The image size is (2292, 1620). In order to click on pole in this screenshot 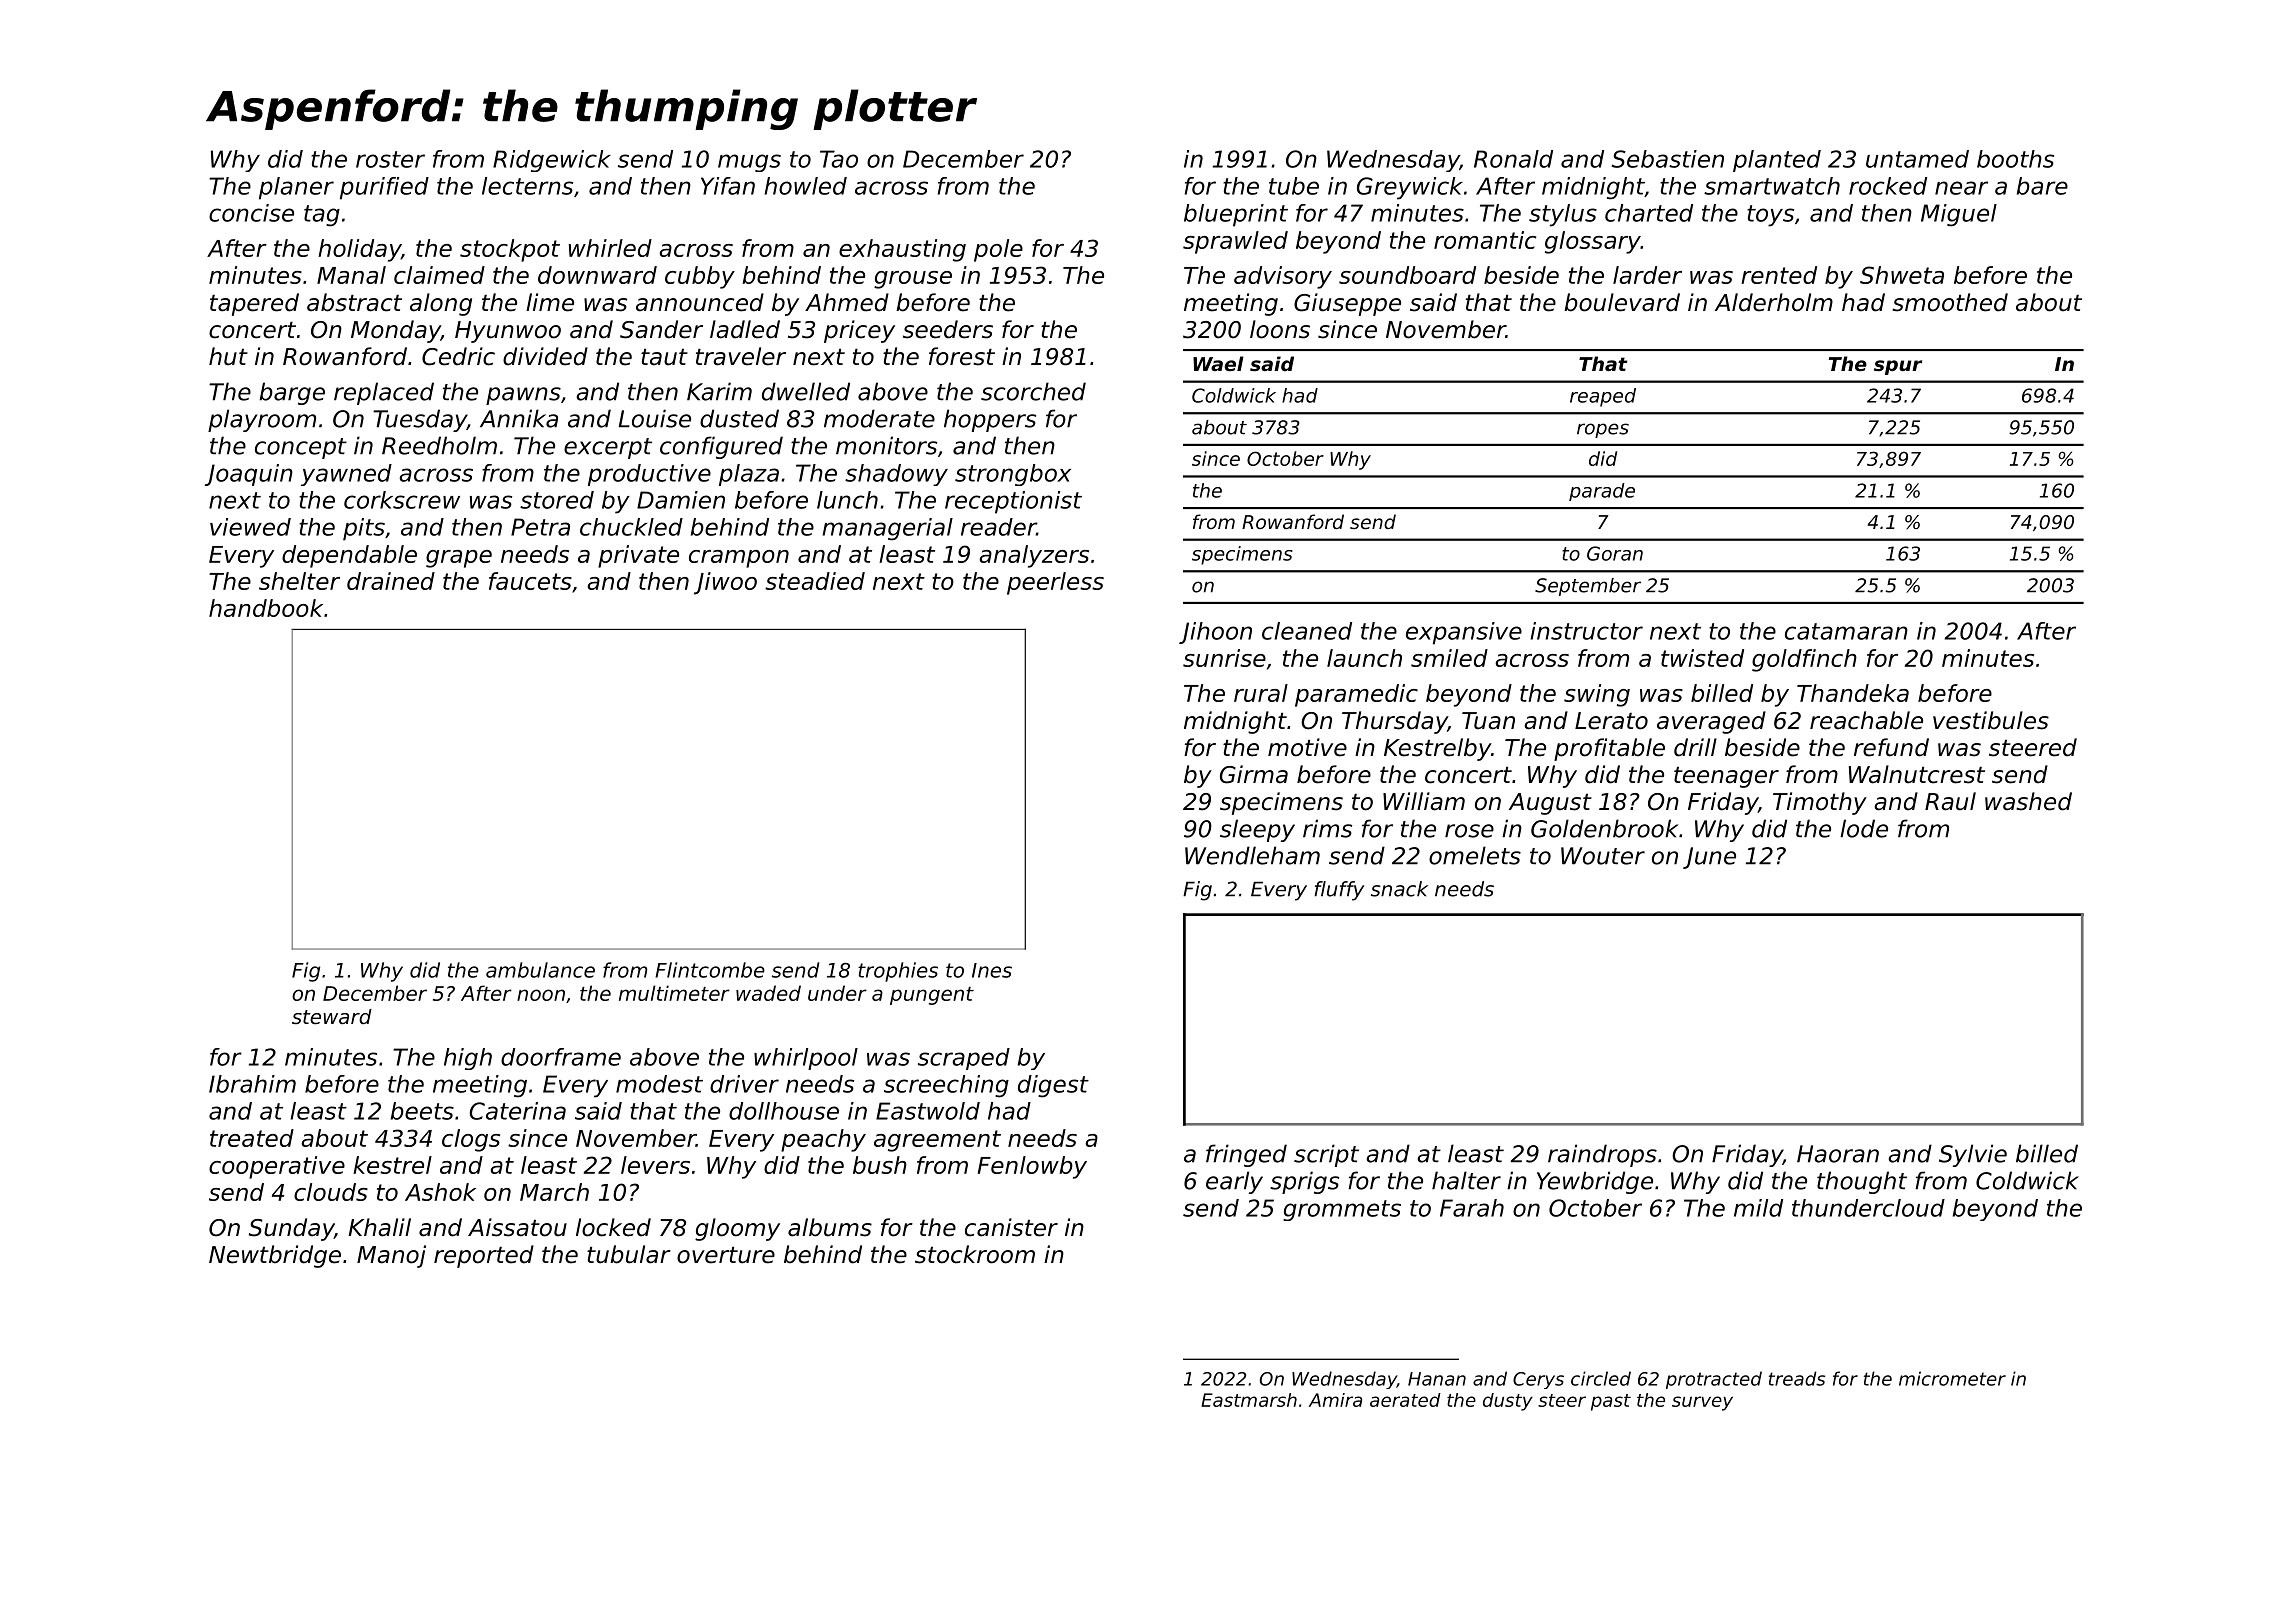, I will do `click(998, 250)`.
